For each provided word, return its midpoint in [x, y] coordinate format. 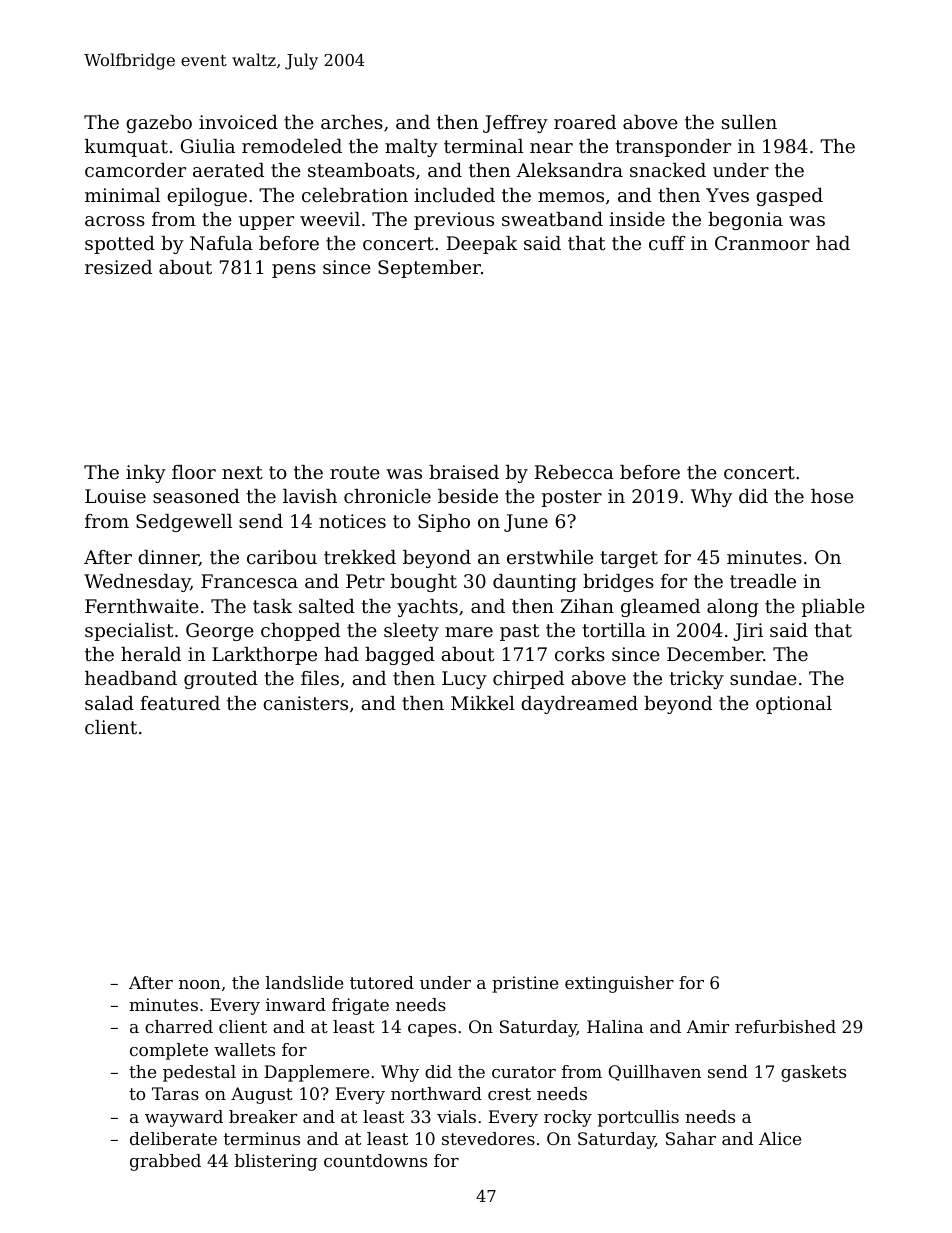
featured [180, 703]
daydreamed [579, 705]
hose [832, 496]
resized [118, 267]
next [242, 472]
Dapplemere [316, 1073]
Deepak [482, 245]
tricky [696, 680]
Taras [175, 1093]
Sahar [691, 1138]
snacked [668, 170]
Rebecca [574, 472]
